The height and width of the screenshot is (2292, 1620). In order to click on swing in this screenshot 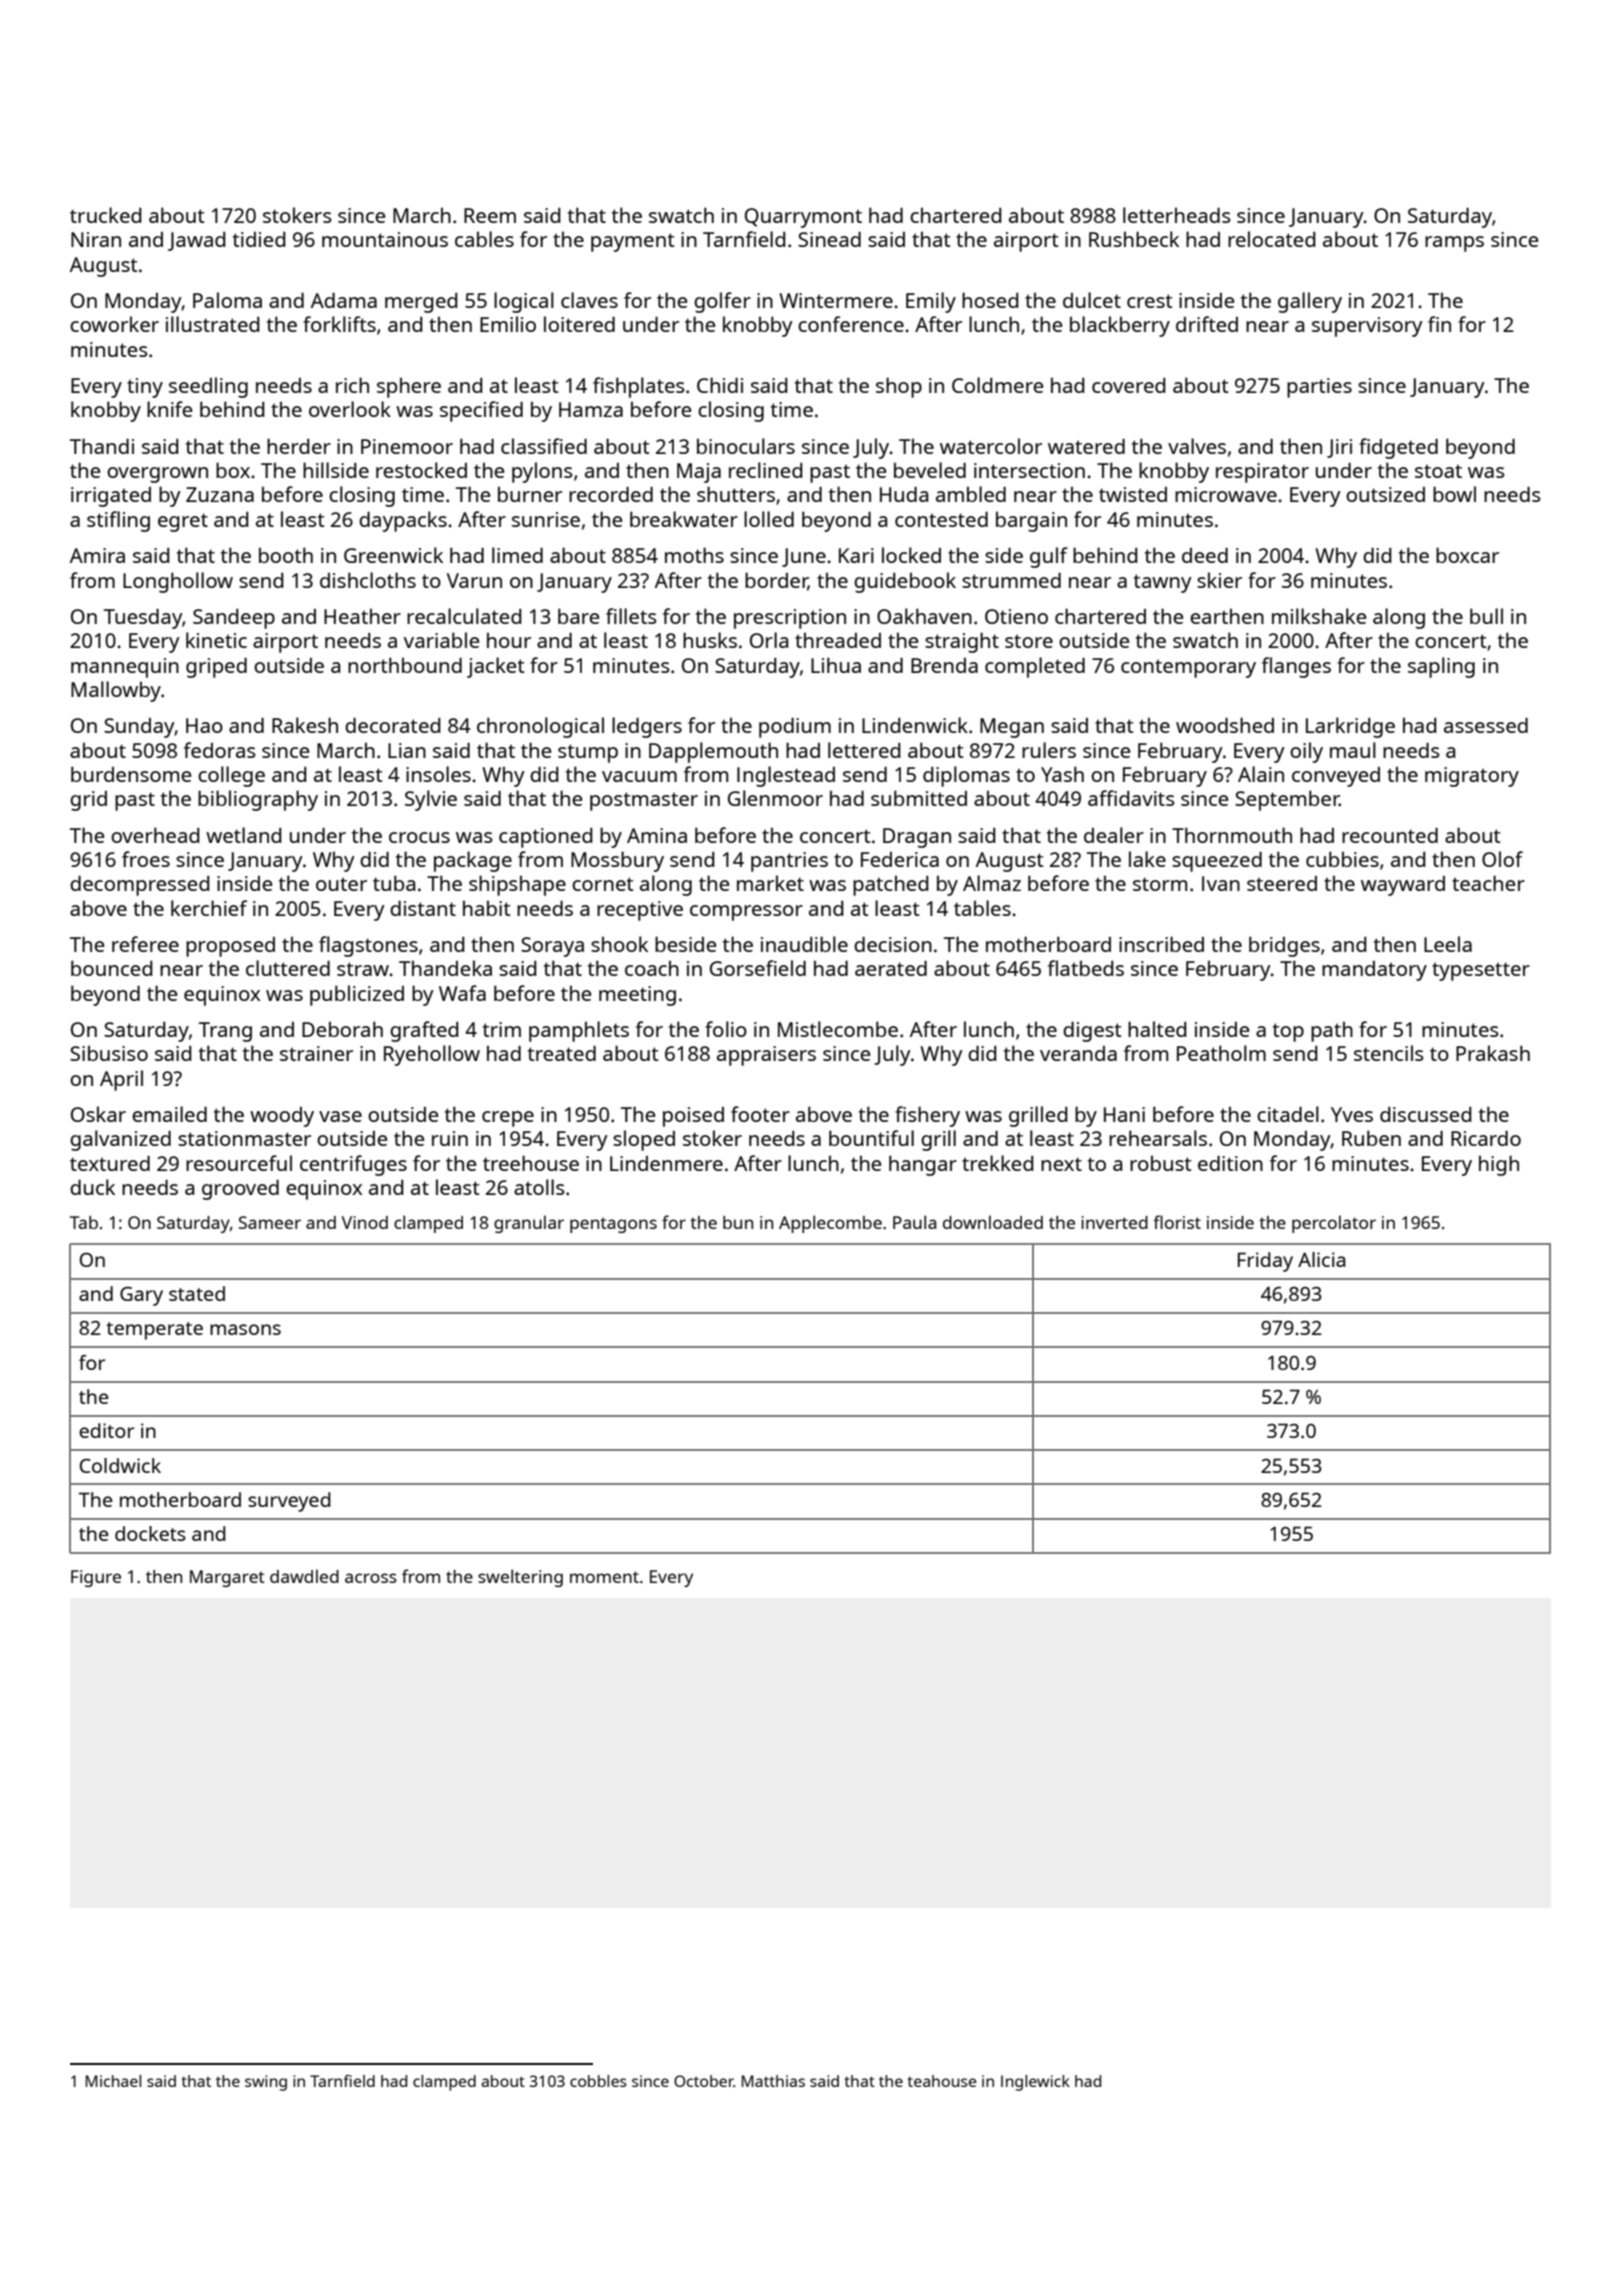, I will do `click(266, 2083)`.
